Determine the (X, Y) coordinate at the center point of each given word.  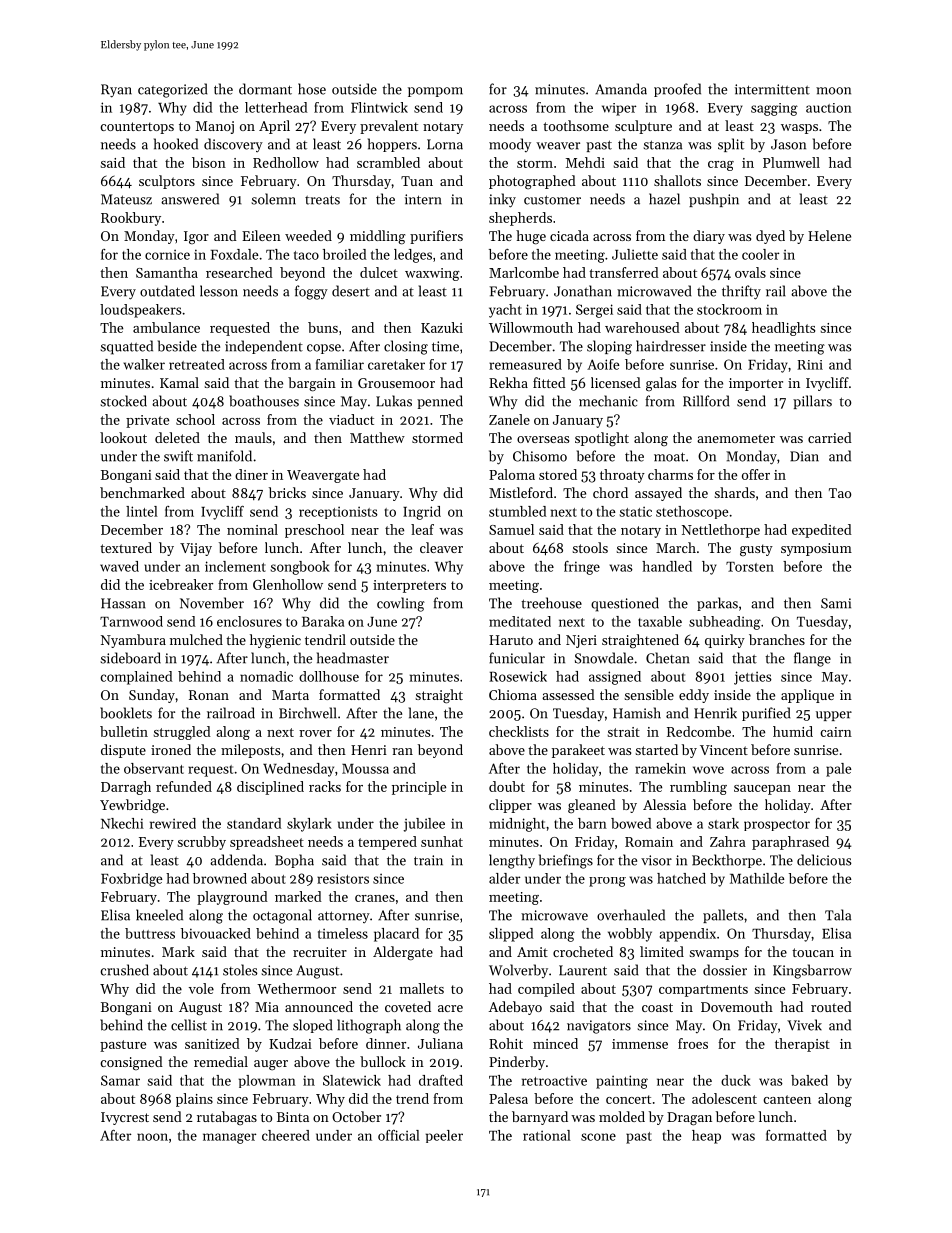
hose (312, 89)
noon (152, 1137)
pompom (435, 92)
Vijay (196, 549)
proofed (677, 90)
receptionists (338, 512)
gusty (756, 550)
